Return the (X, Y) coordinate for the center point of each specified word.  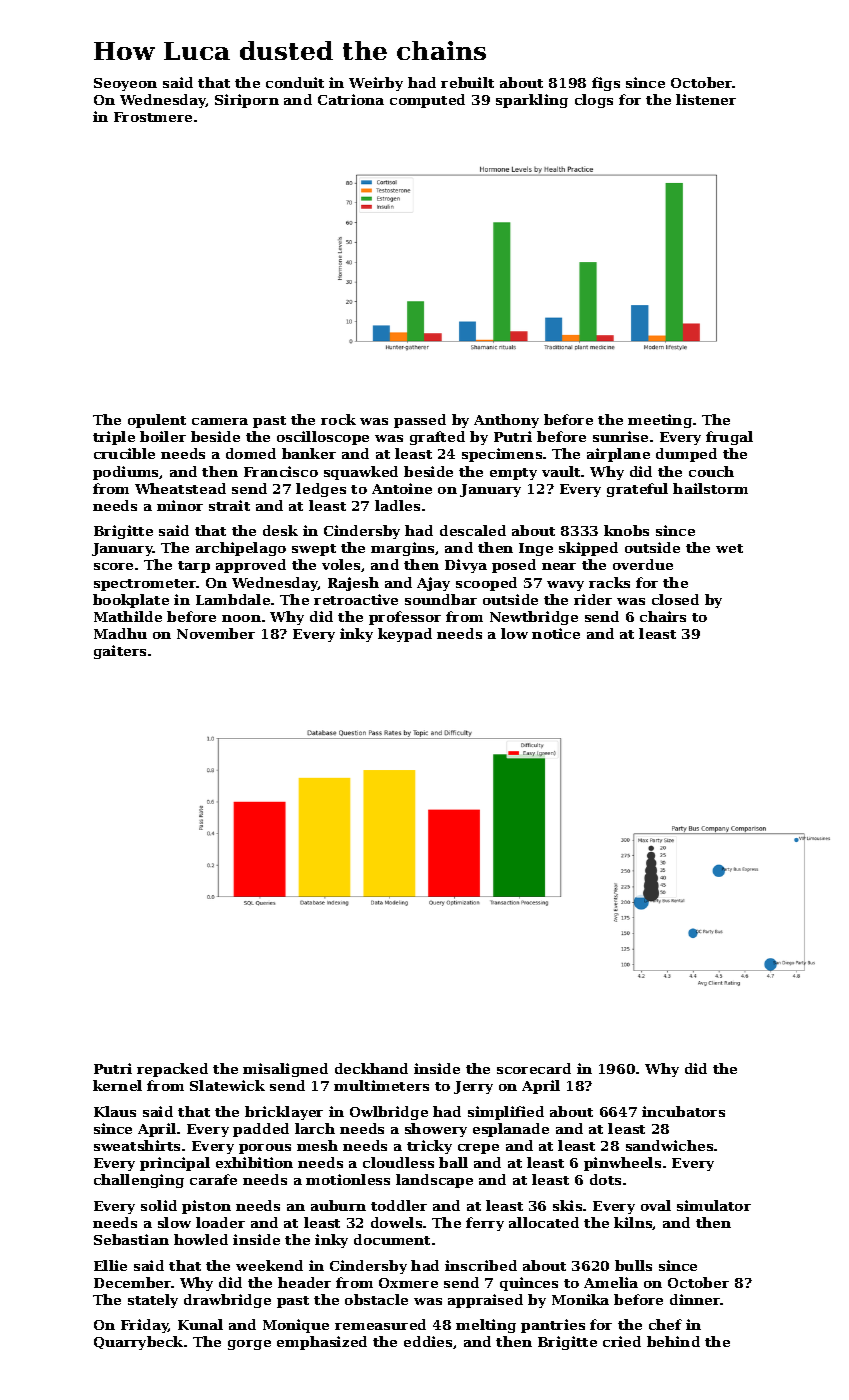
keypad (405, 635)
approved (251, 566)
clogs (594, 101)
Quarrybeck (138, 1343)
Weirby (376, 84)
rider (593, 599)
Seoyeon (125, 84)
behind (673, 1341)
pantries (553, 1326)
